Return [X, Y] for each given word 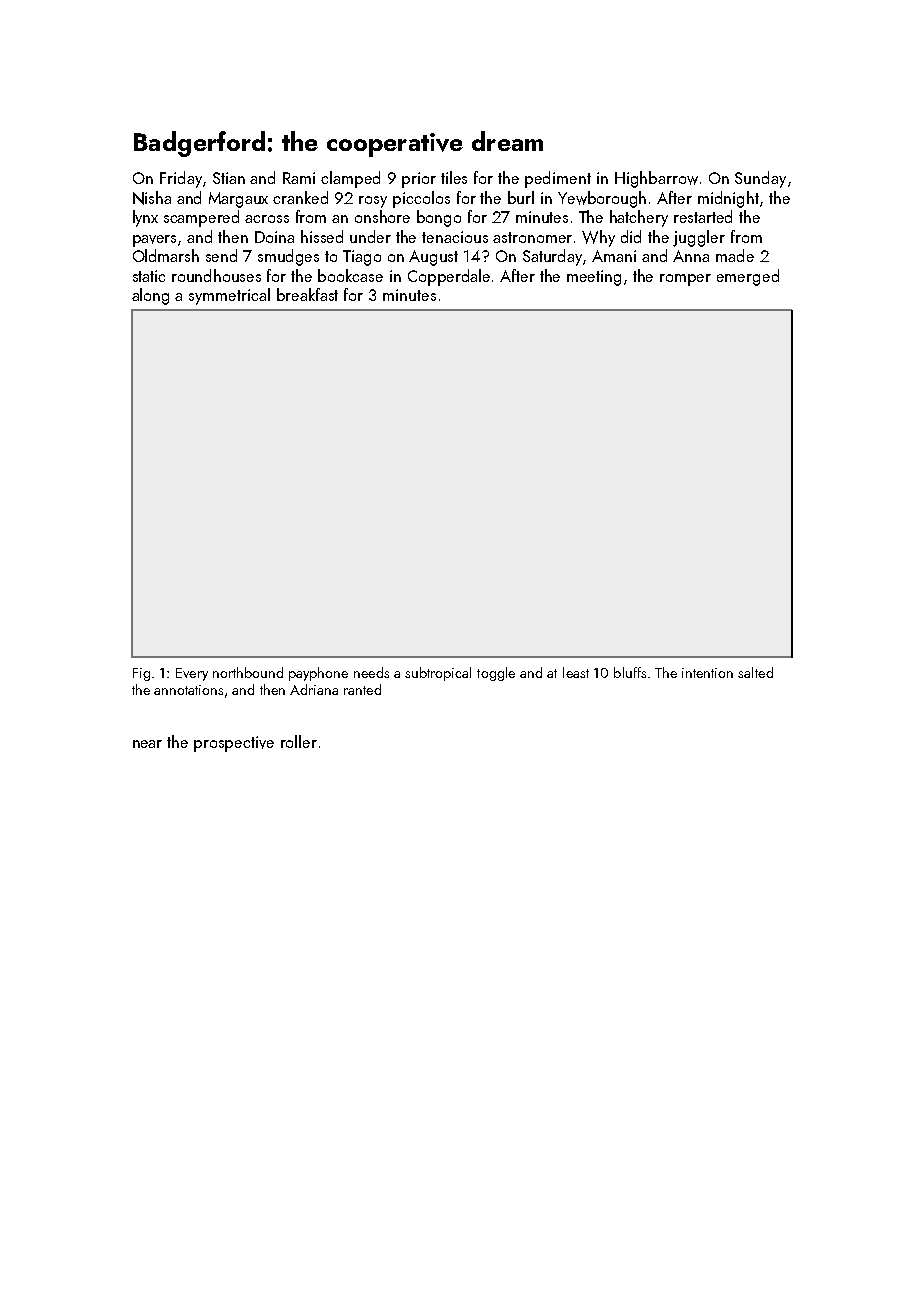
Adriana [314, 689]
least [576, 672]
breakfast [307, 294]
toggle [496, 674]
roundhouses [216, 275]
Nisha [152, 198]
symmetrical [229, 296]
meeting [594, 278]
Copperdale [449, 277]
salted [755, 672]
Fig [141, 674]
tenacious [455, 237]
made [735, 255]
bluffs [630, 672]
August [433, 258]
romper [685, 280]
